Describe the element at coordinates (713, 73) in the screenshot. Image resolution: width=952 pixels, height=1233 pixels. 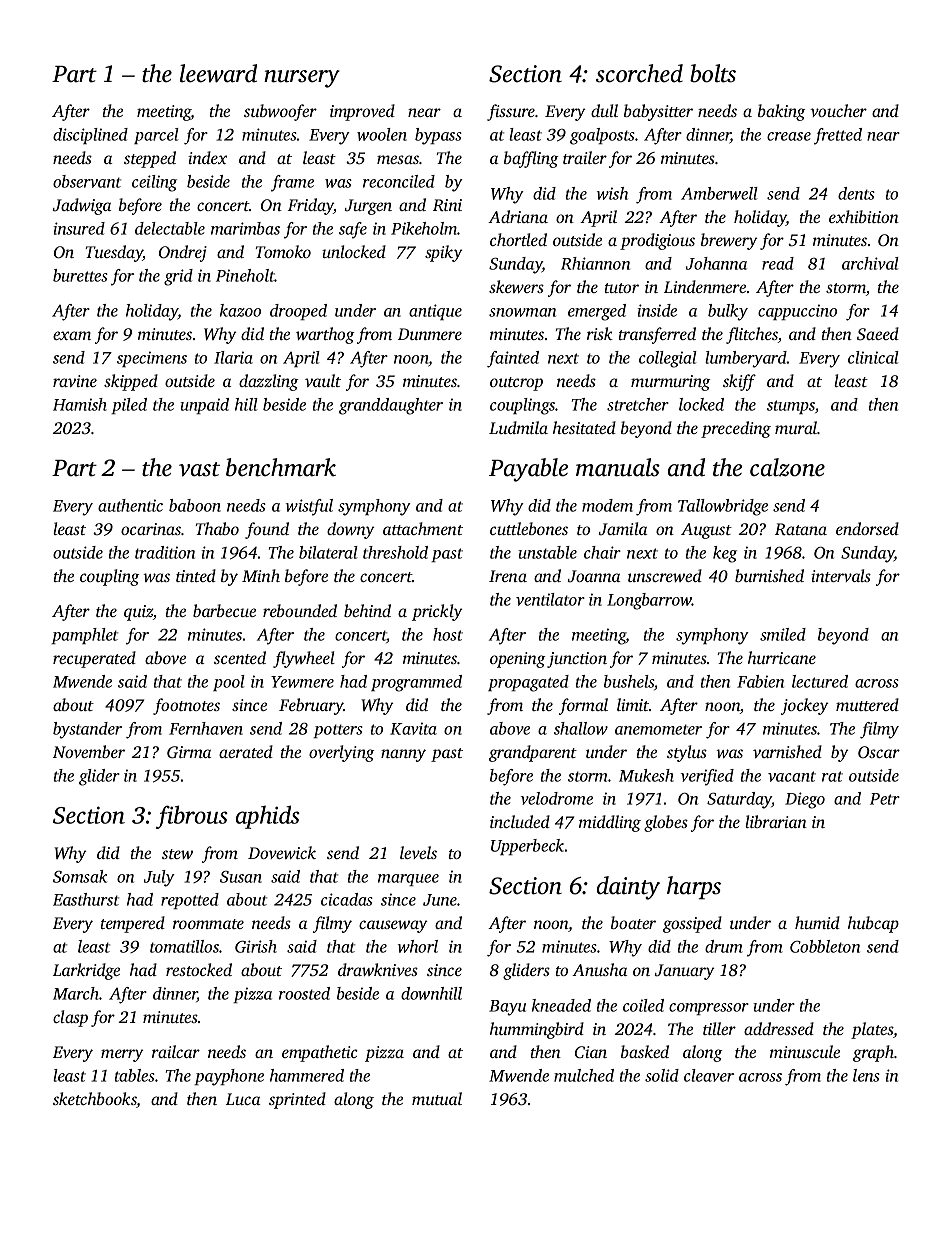
I see `bolts` at that location.
